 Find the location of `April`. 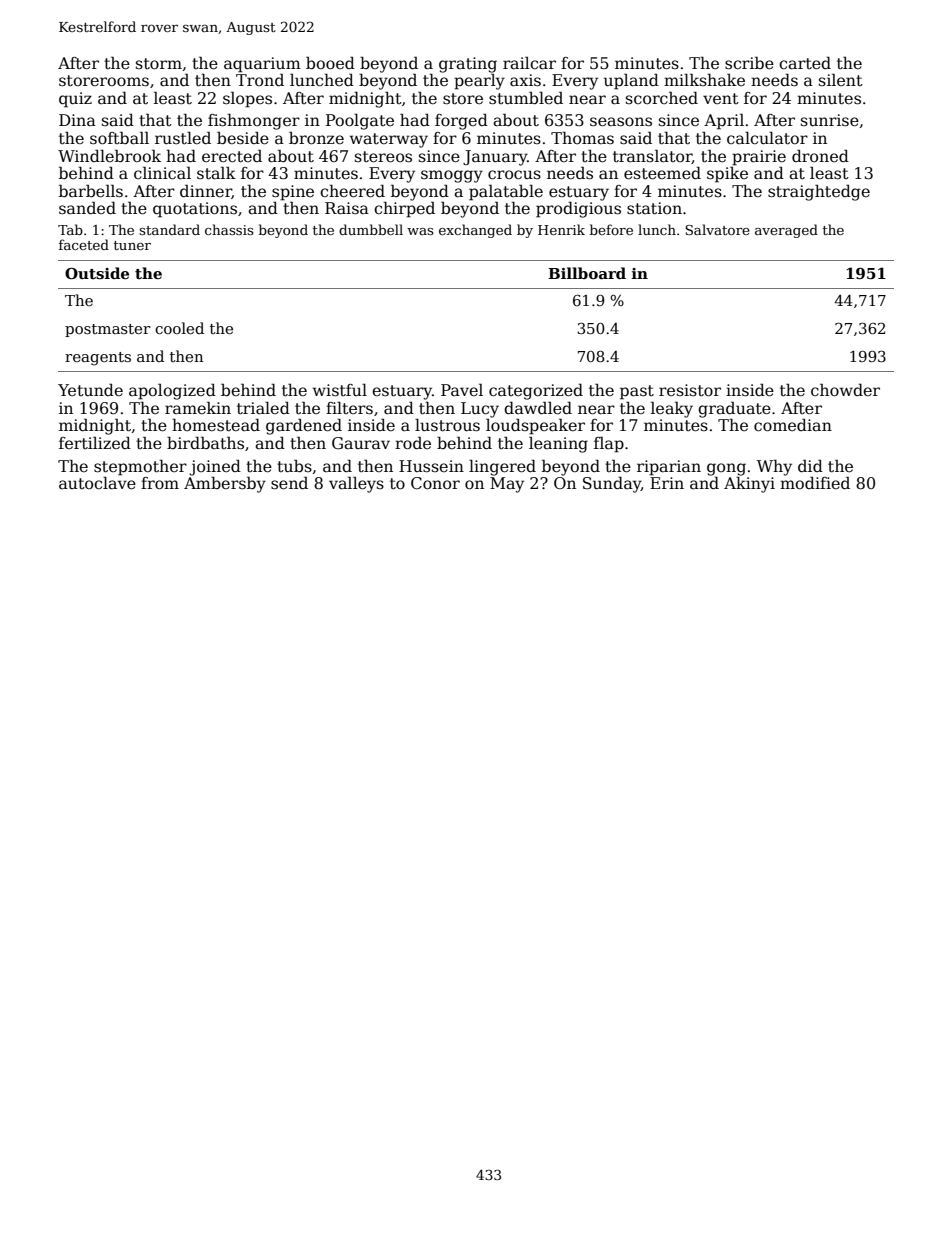

April is located at coordinates (724, 122).
